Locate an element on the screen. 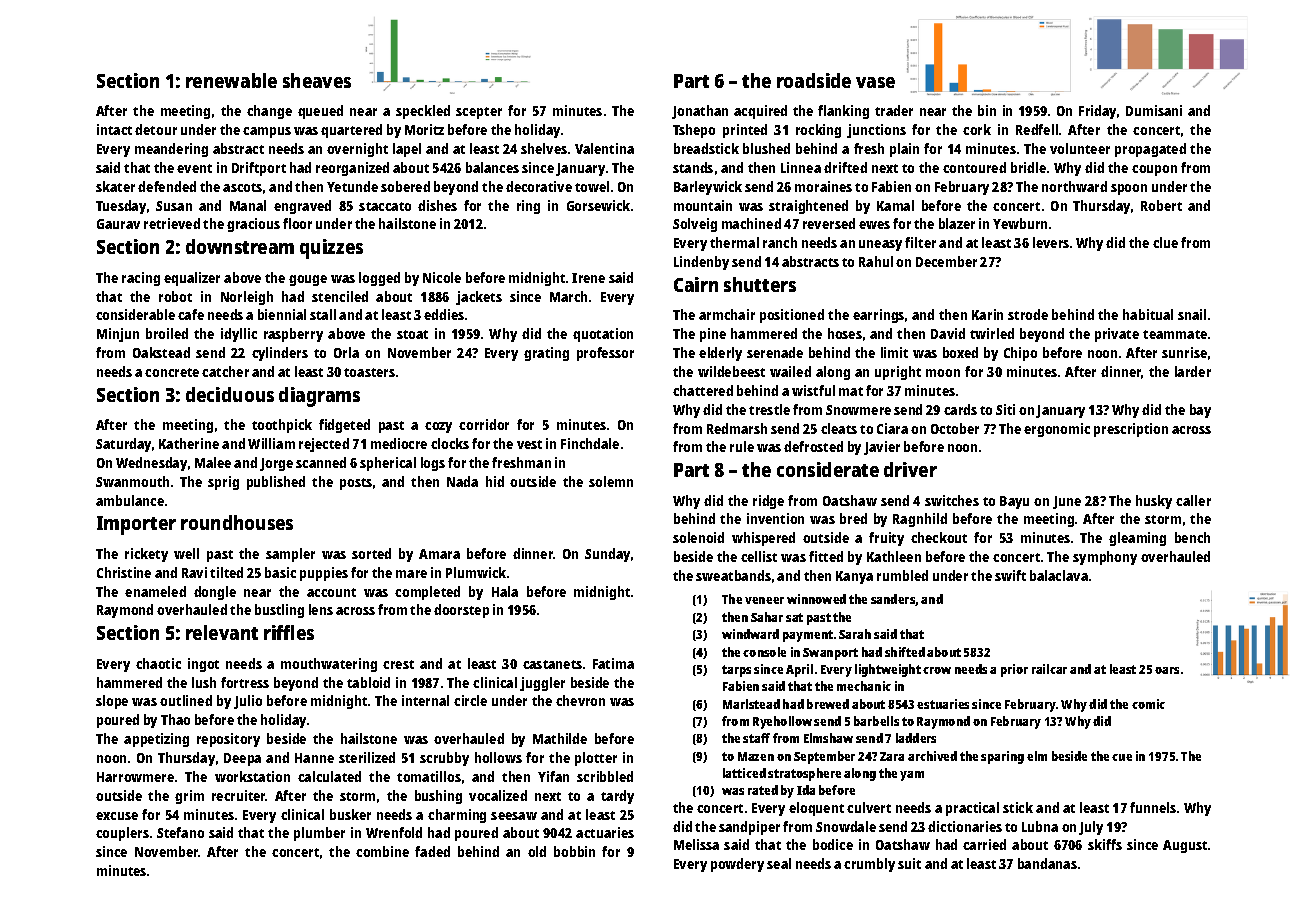 The image size is (1308, 924). bustling is located at coordinates (279, 611).
